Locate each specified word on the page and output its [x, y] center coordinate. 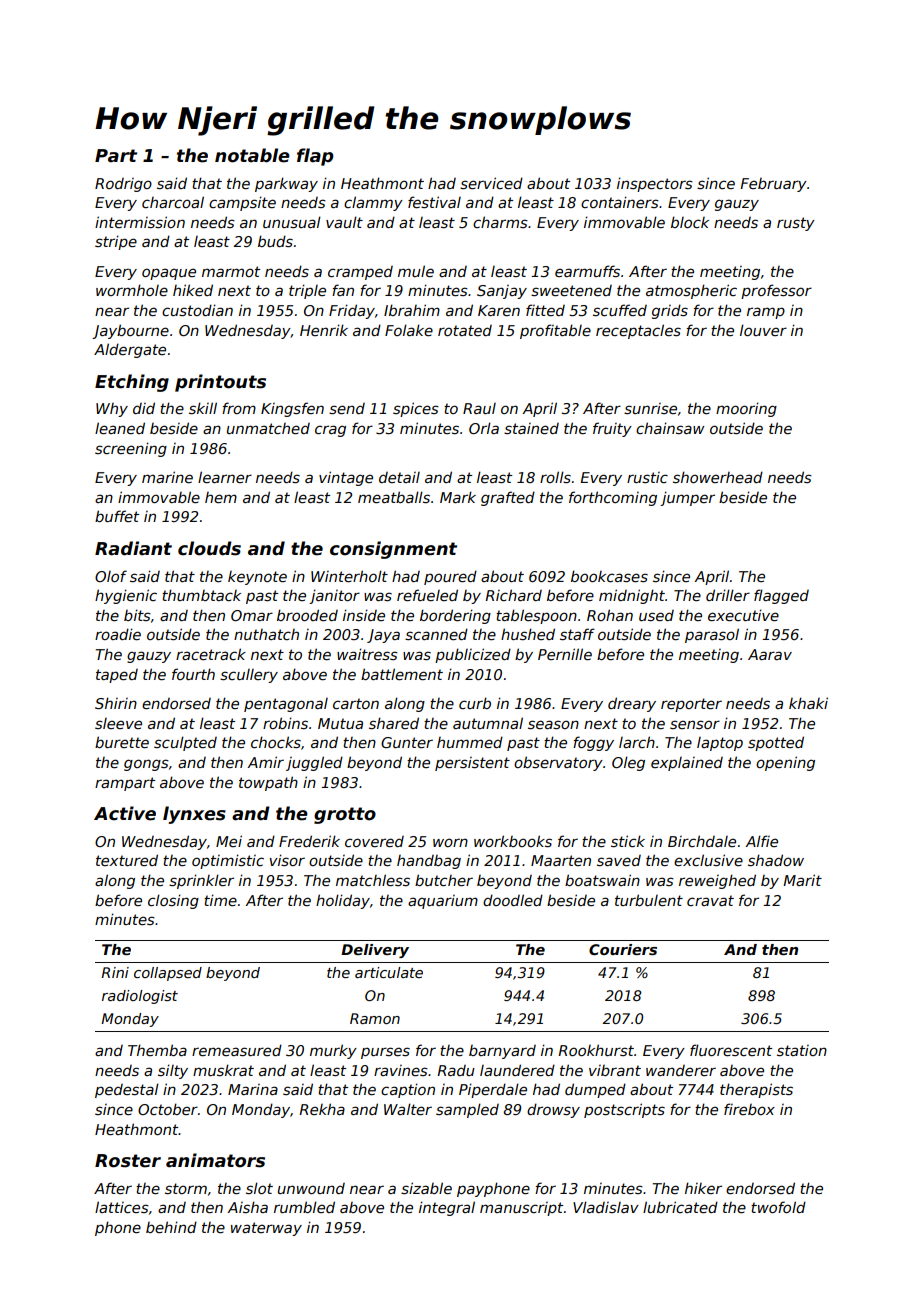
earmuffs [587, 271]
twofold [778, 1207]
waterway [266, 1229]
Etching [132, 383]
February [773, 185]
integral [447, 1208]
